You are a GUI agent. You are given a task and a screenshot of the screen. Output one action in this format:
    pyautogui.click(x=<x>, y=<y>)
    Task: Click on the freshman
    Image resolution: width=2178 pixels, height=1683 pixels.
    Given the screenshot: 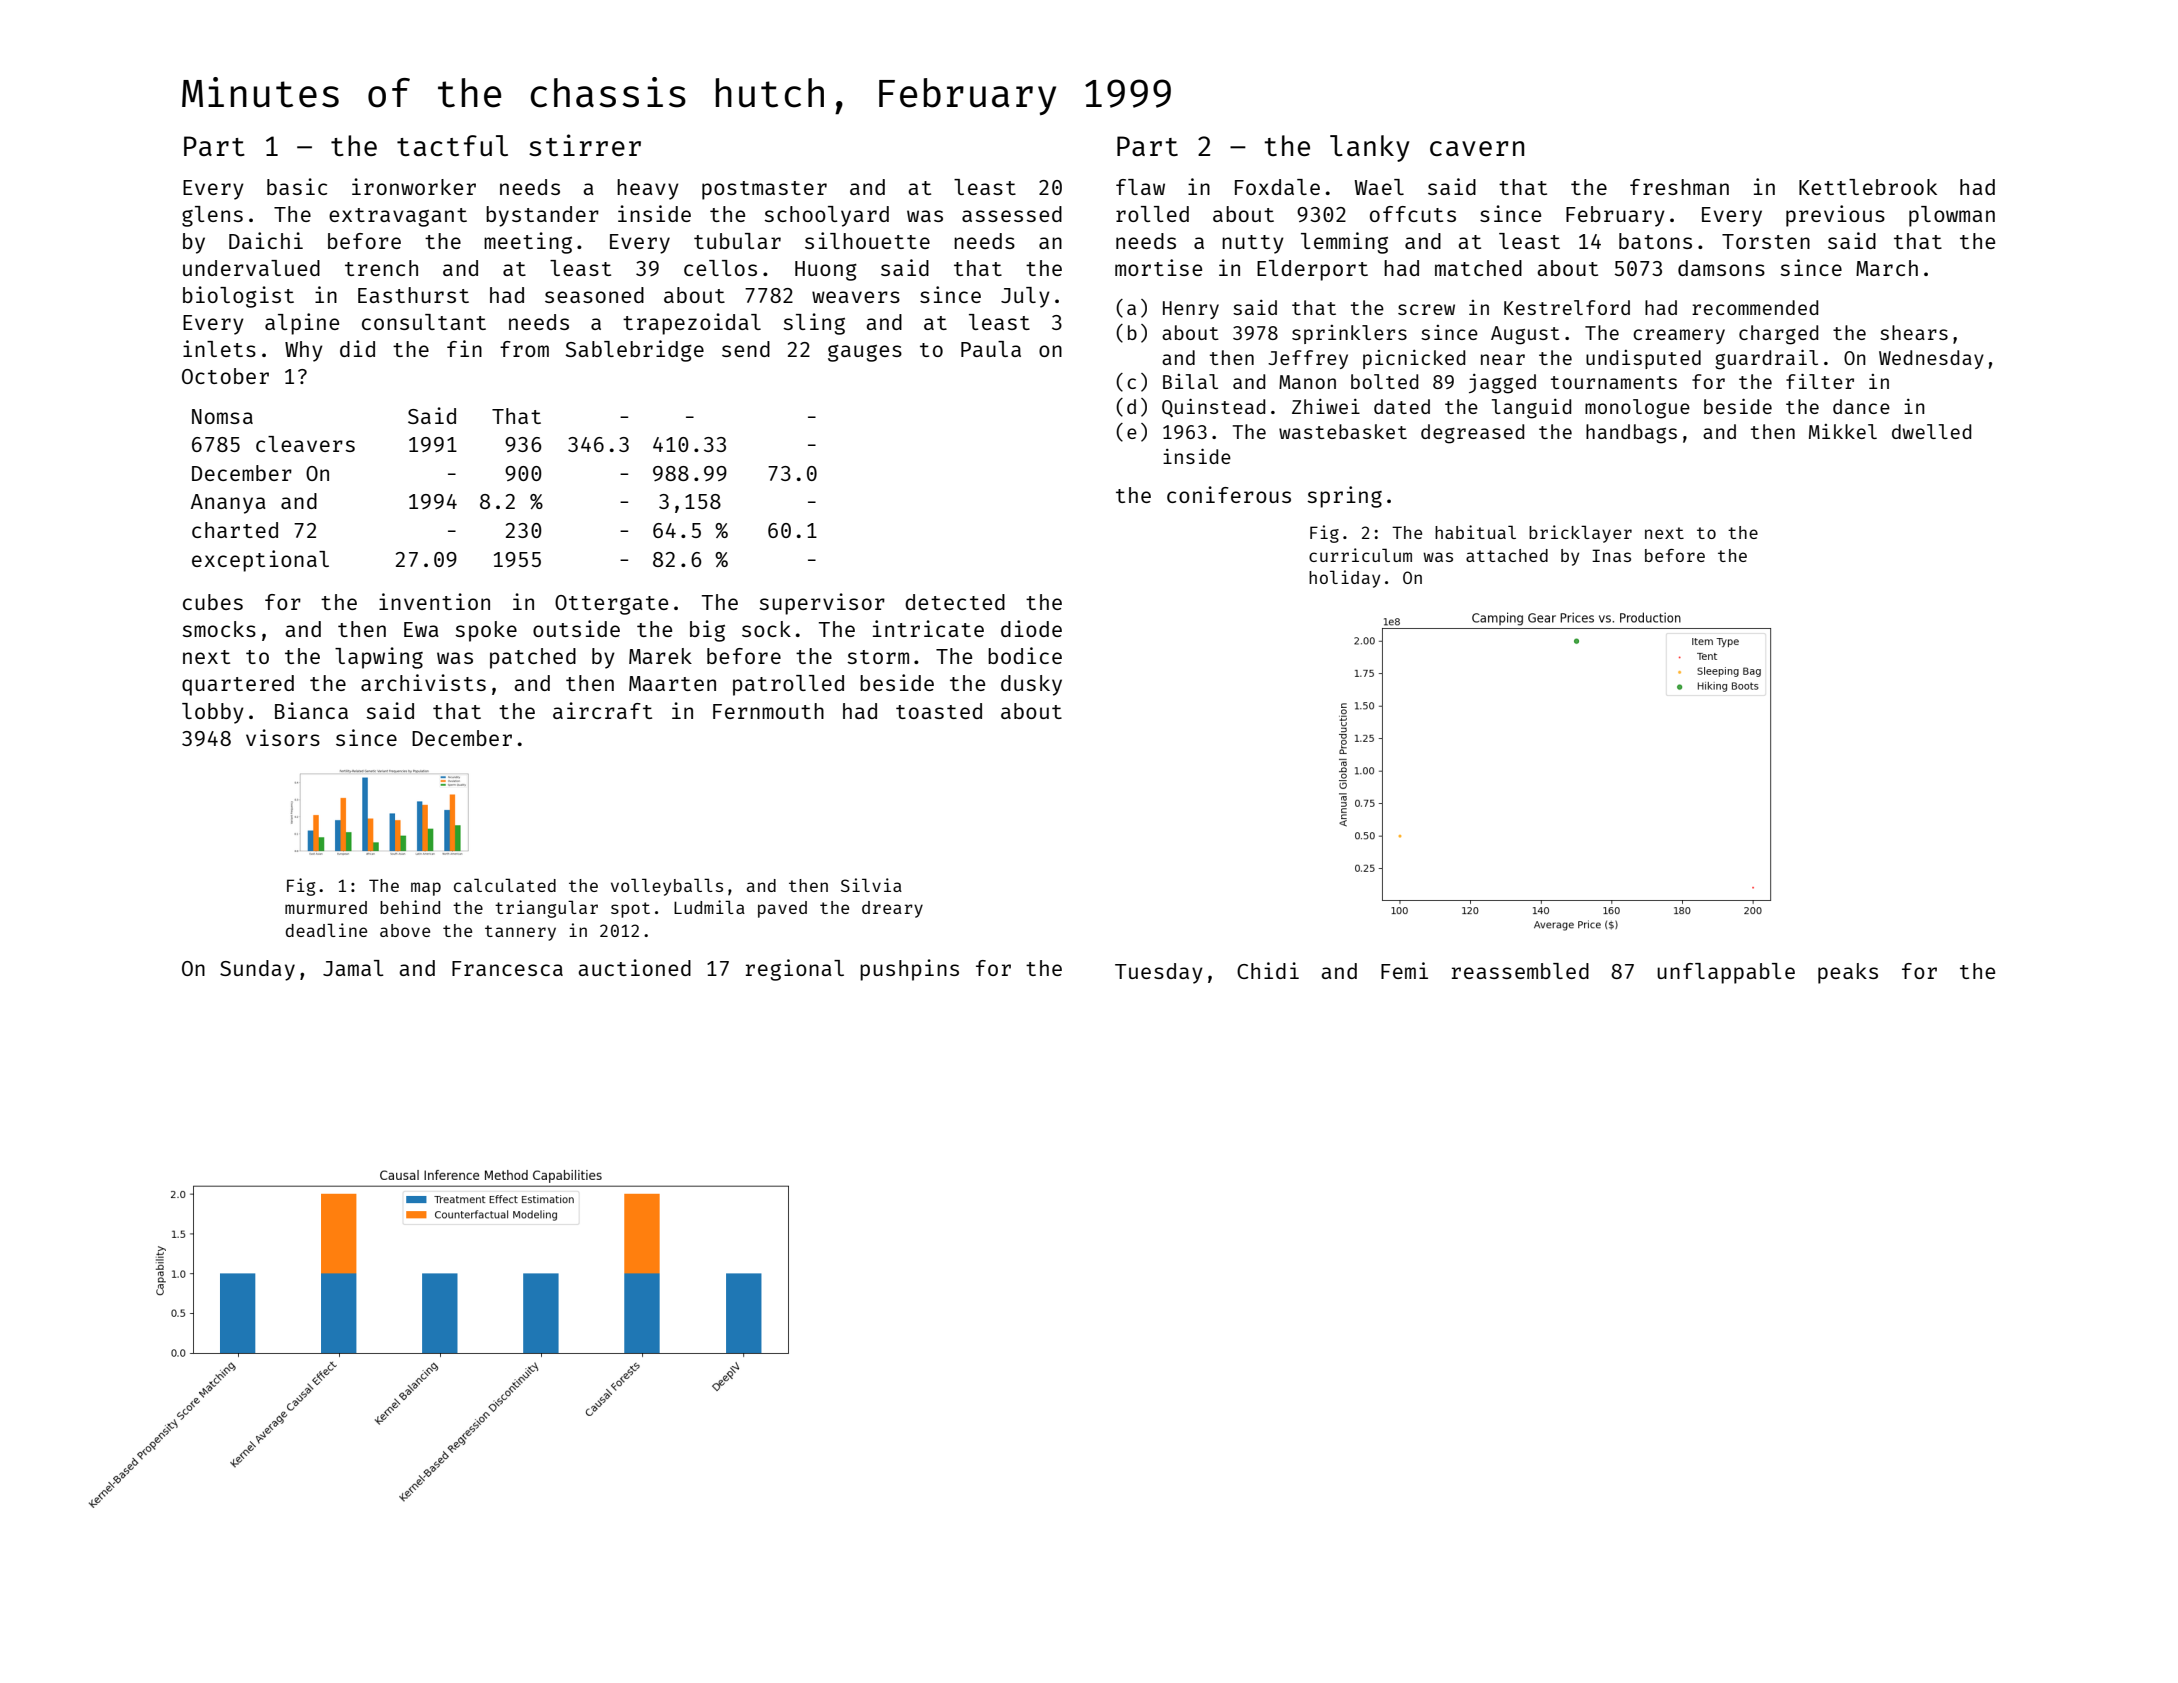 What is the action you would take?
    pyautogui.click(x=1679, y=187)
